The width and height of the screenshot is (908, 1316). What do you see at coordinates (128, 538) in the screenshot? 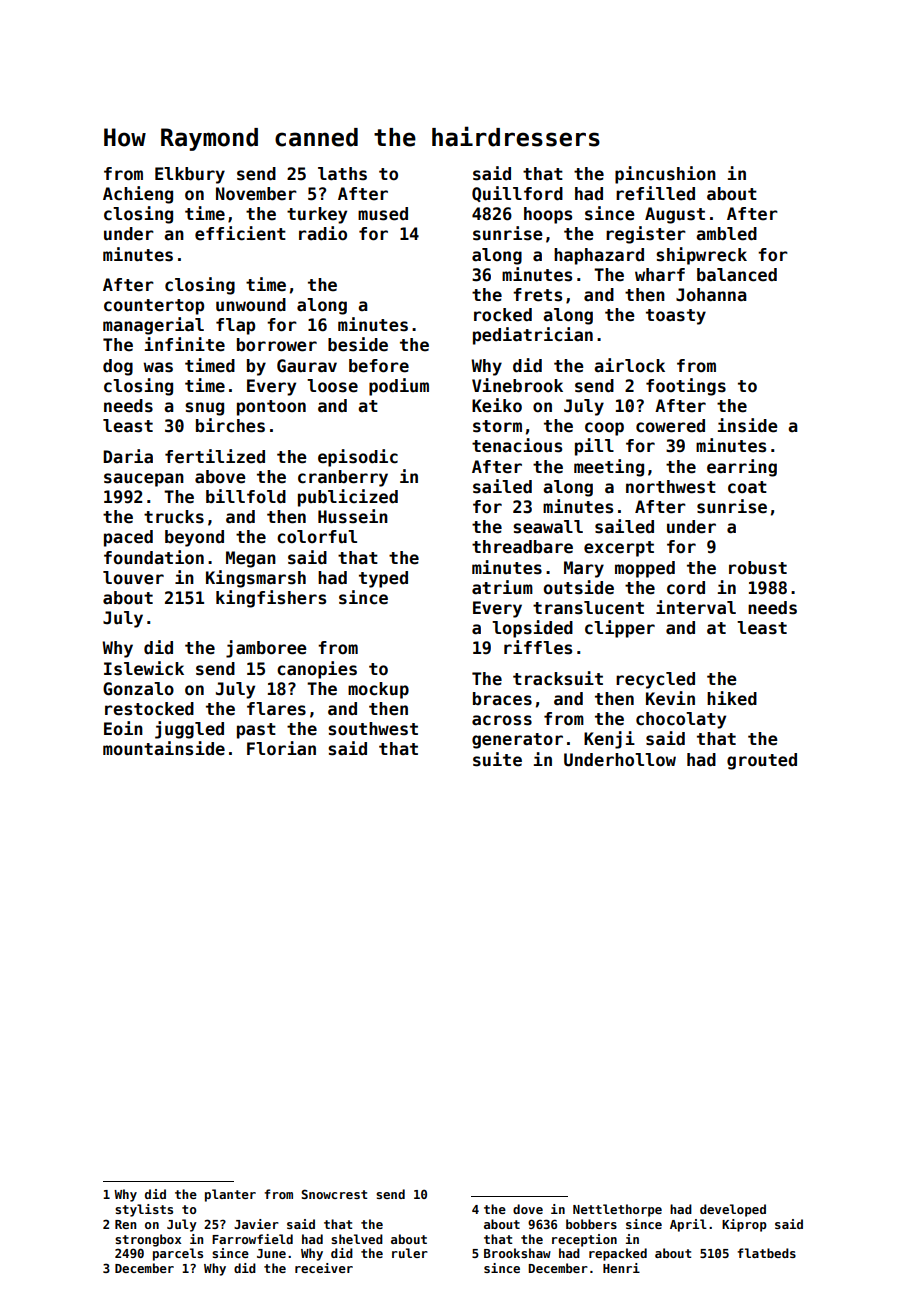
I see `paced` at bounding box center [128, 538].
